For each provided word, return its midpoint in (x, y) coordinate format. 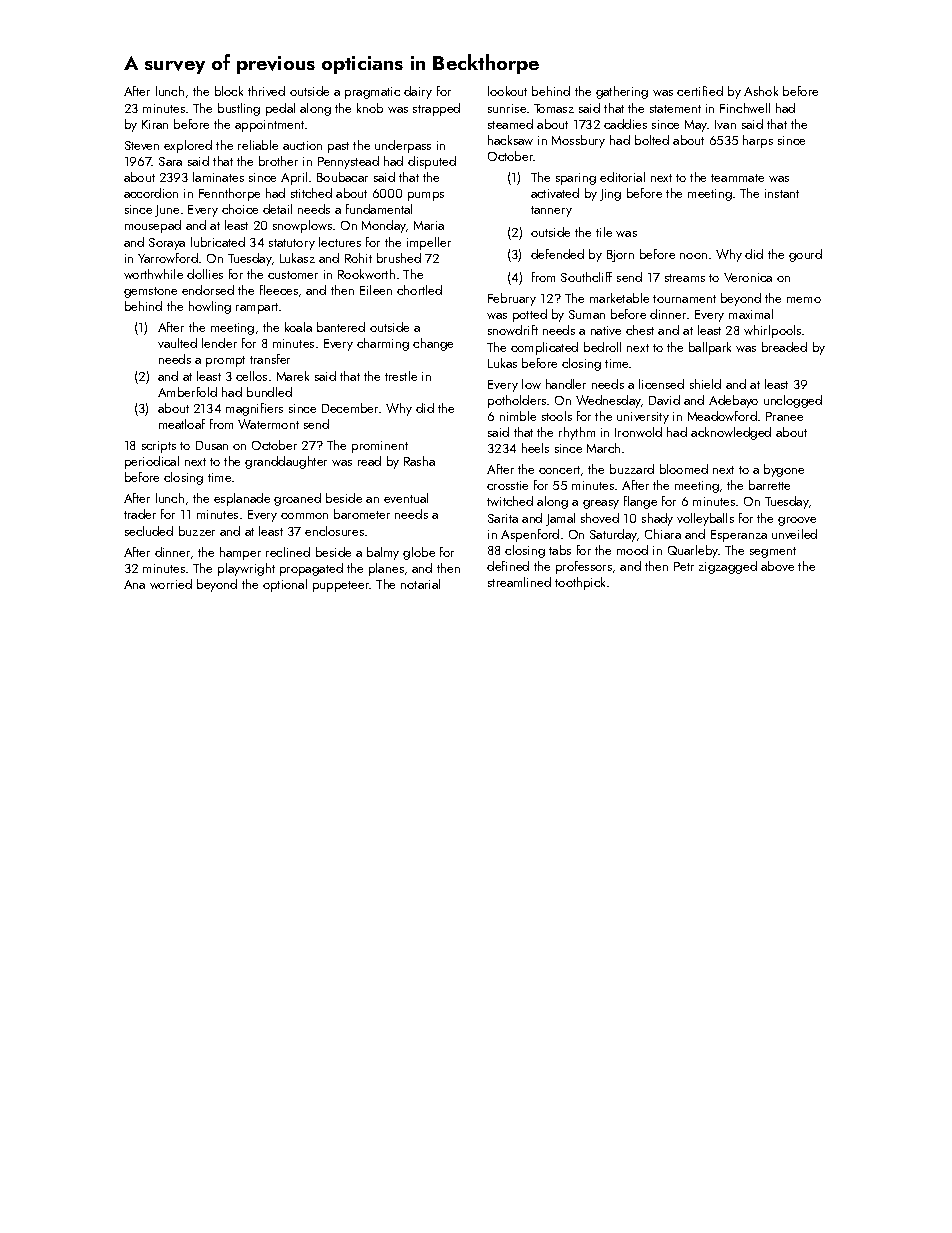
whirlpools (772, 331)
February (512, 299)
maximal (751, 314)
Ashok (761, 91)
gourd (805, 255)
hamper (240, 553)
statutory (292, 244)
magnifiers (254, 409)
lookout (507, 91)
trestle (401, 376)
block (229, 91)
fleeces (279, 290)
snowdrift (513, 330)
